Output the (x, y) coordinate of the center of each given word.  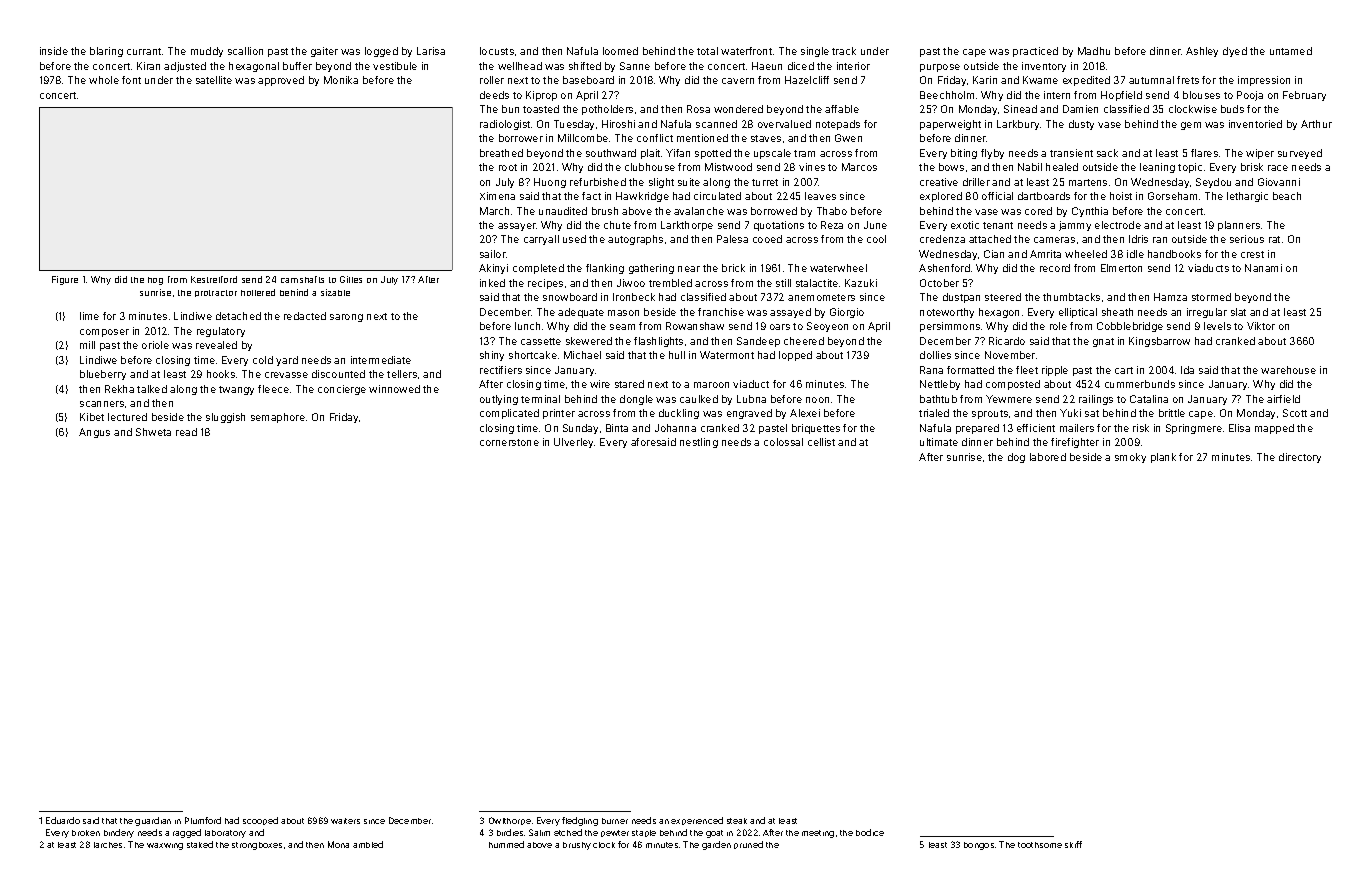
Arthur (1316, 124)
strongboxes (257, 846)
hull (677, 355)
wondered (738, 109)
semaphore (278, 418)
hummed (506, 844)
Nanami (1263, 268)
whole (104, 80)
